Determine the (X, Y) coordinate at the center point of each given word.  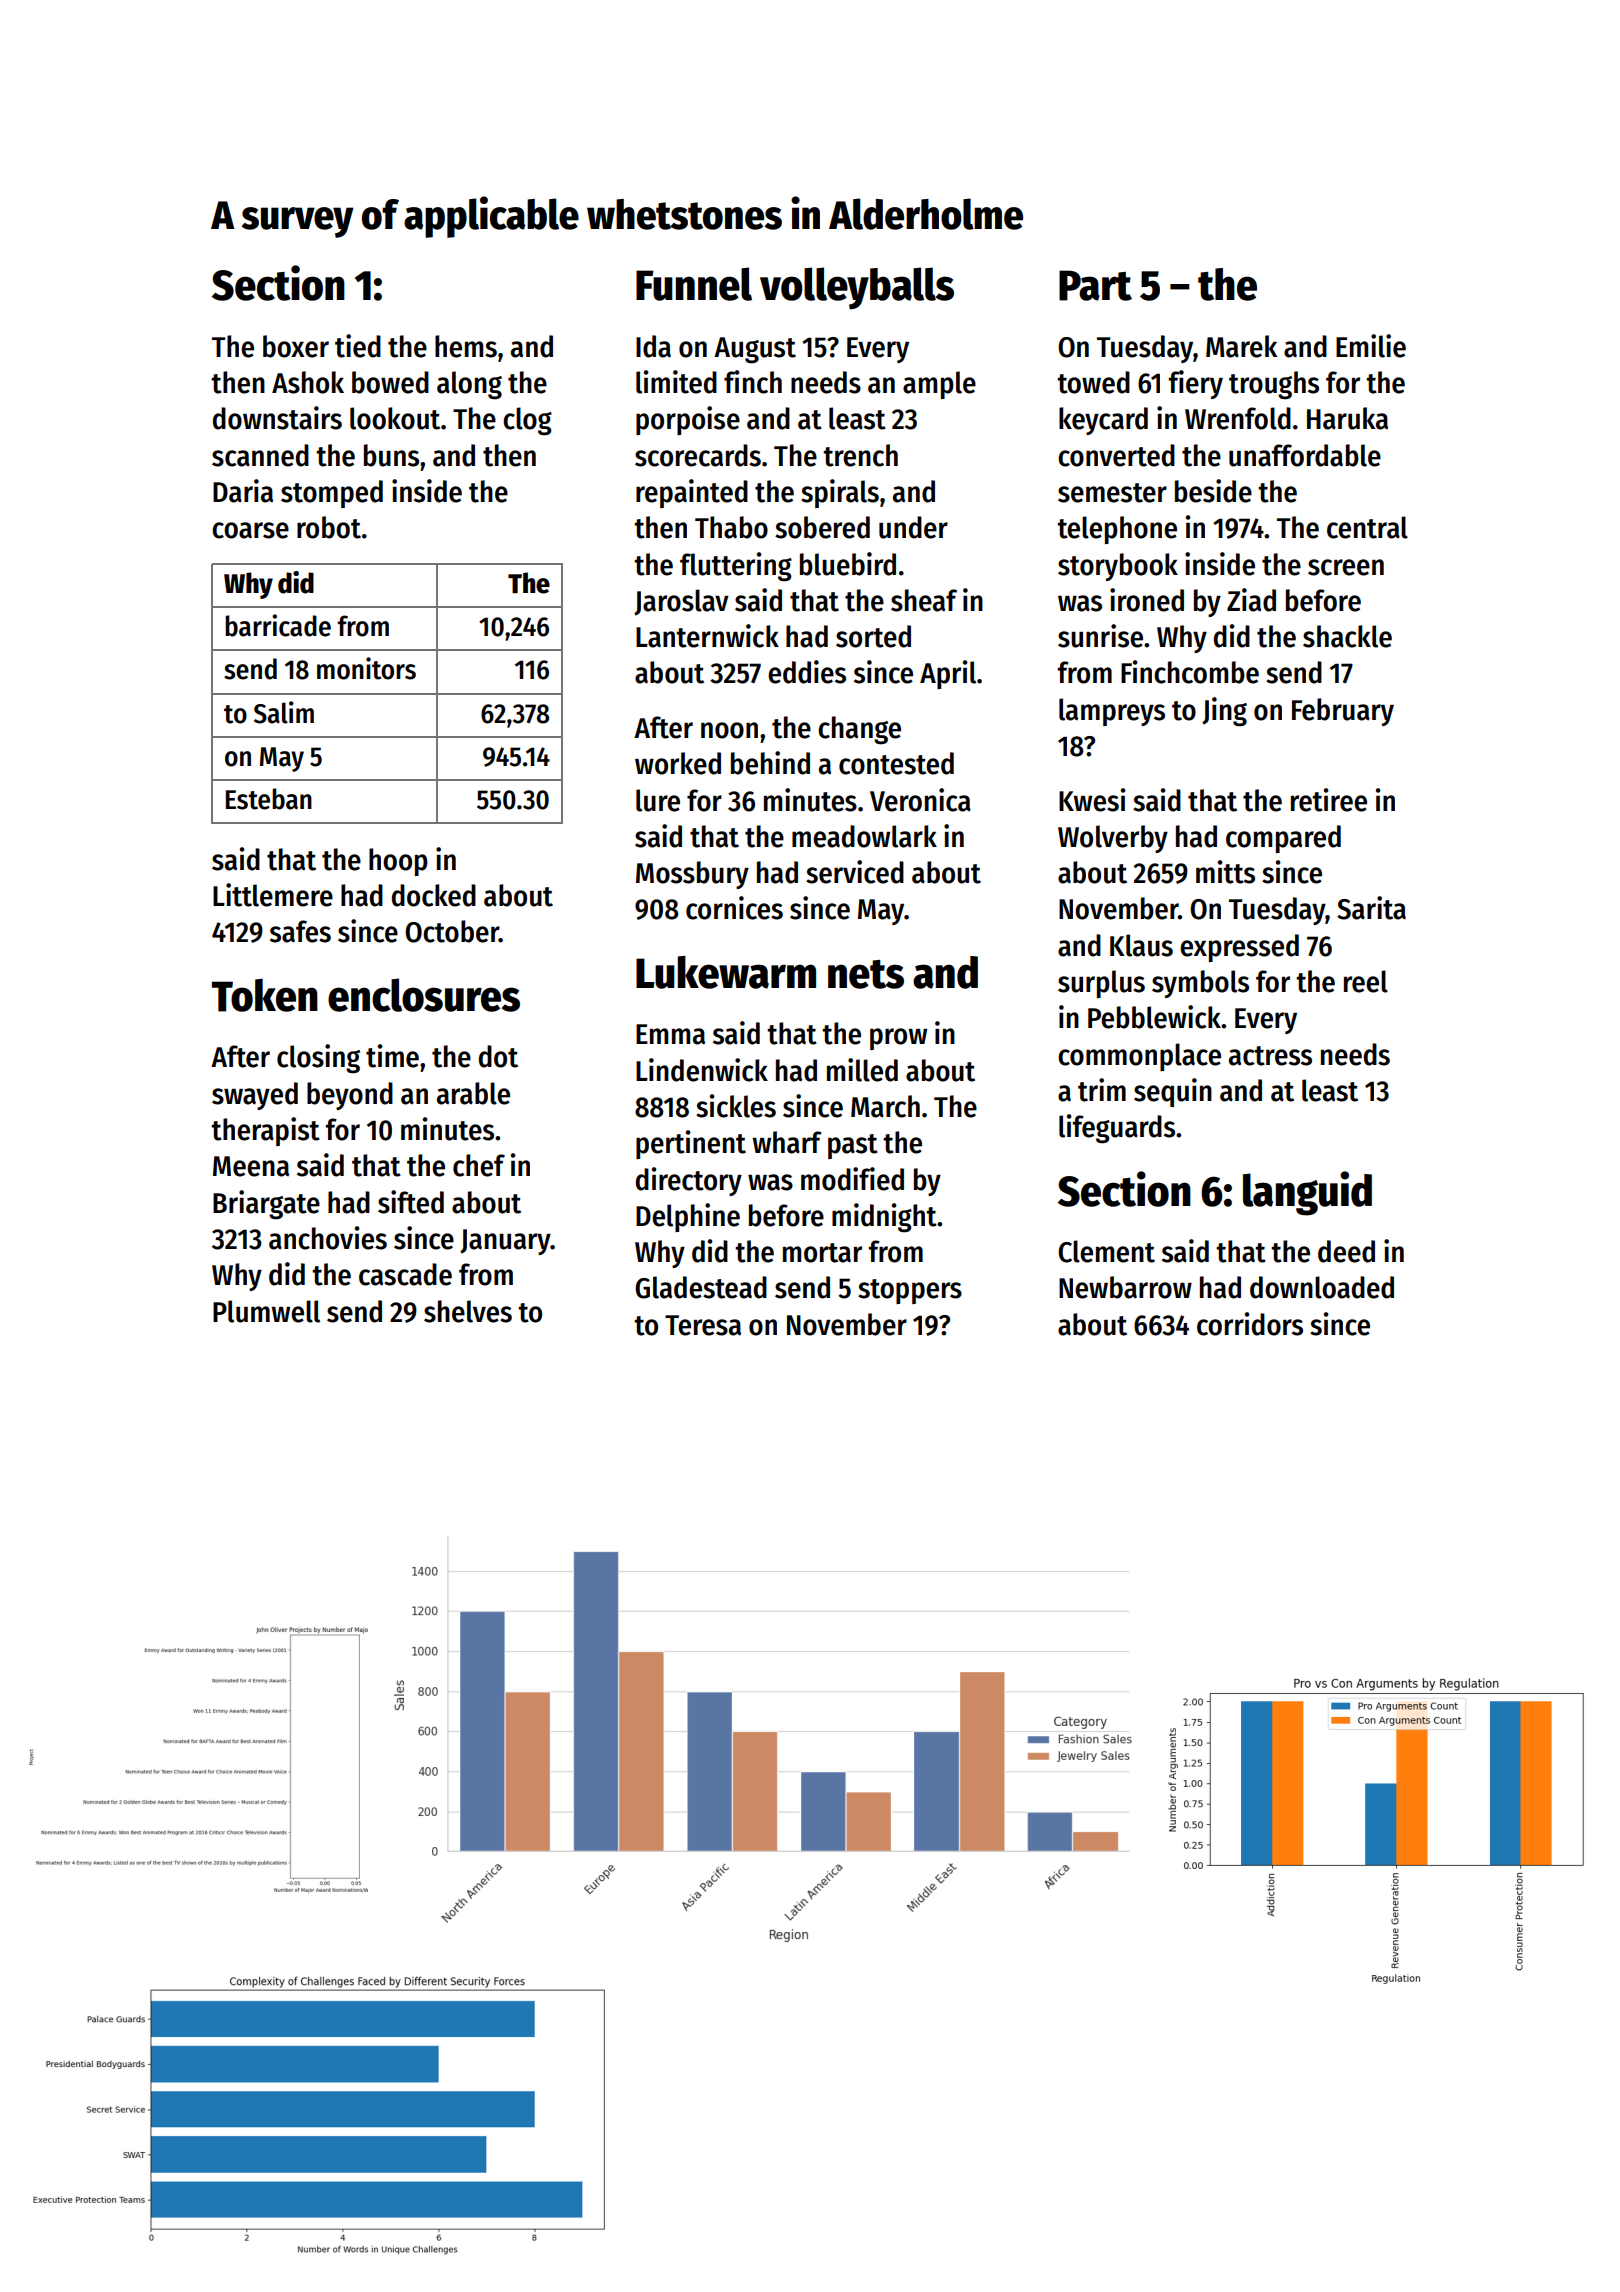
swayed (255, 1096)
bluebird (848, 564)
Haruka (1347, 418)
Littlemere (273, 895)
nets (866, 974)
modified (852, 1179)
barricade (278, 625)
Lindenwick (702, 1070)
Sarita (1371, 908)
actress (1270, 1056)
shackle (1347, 636)
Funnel (694, 284)
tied (358, 346)
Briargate (266, 1205)
